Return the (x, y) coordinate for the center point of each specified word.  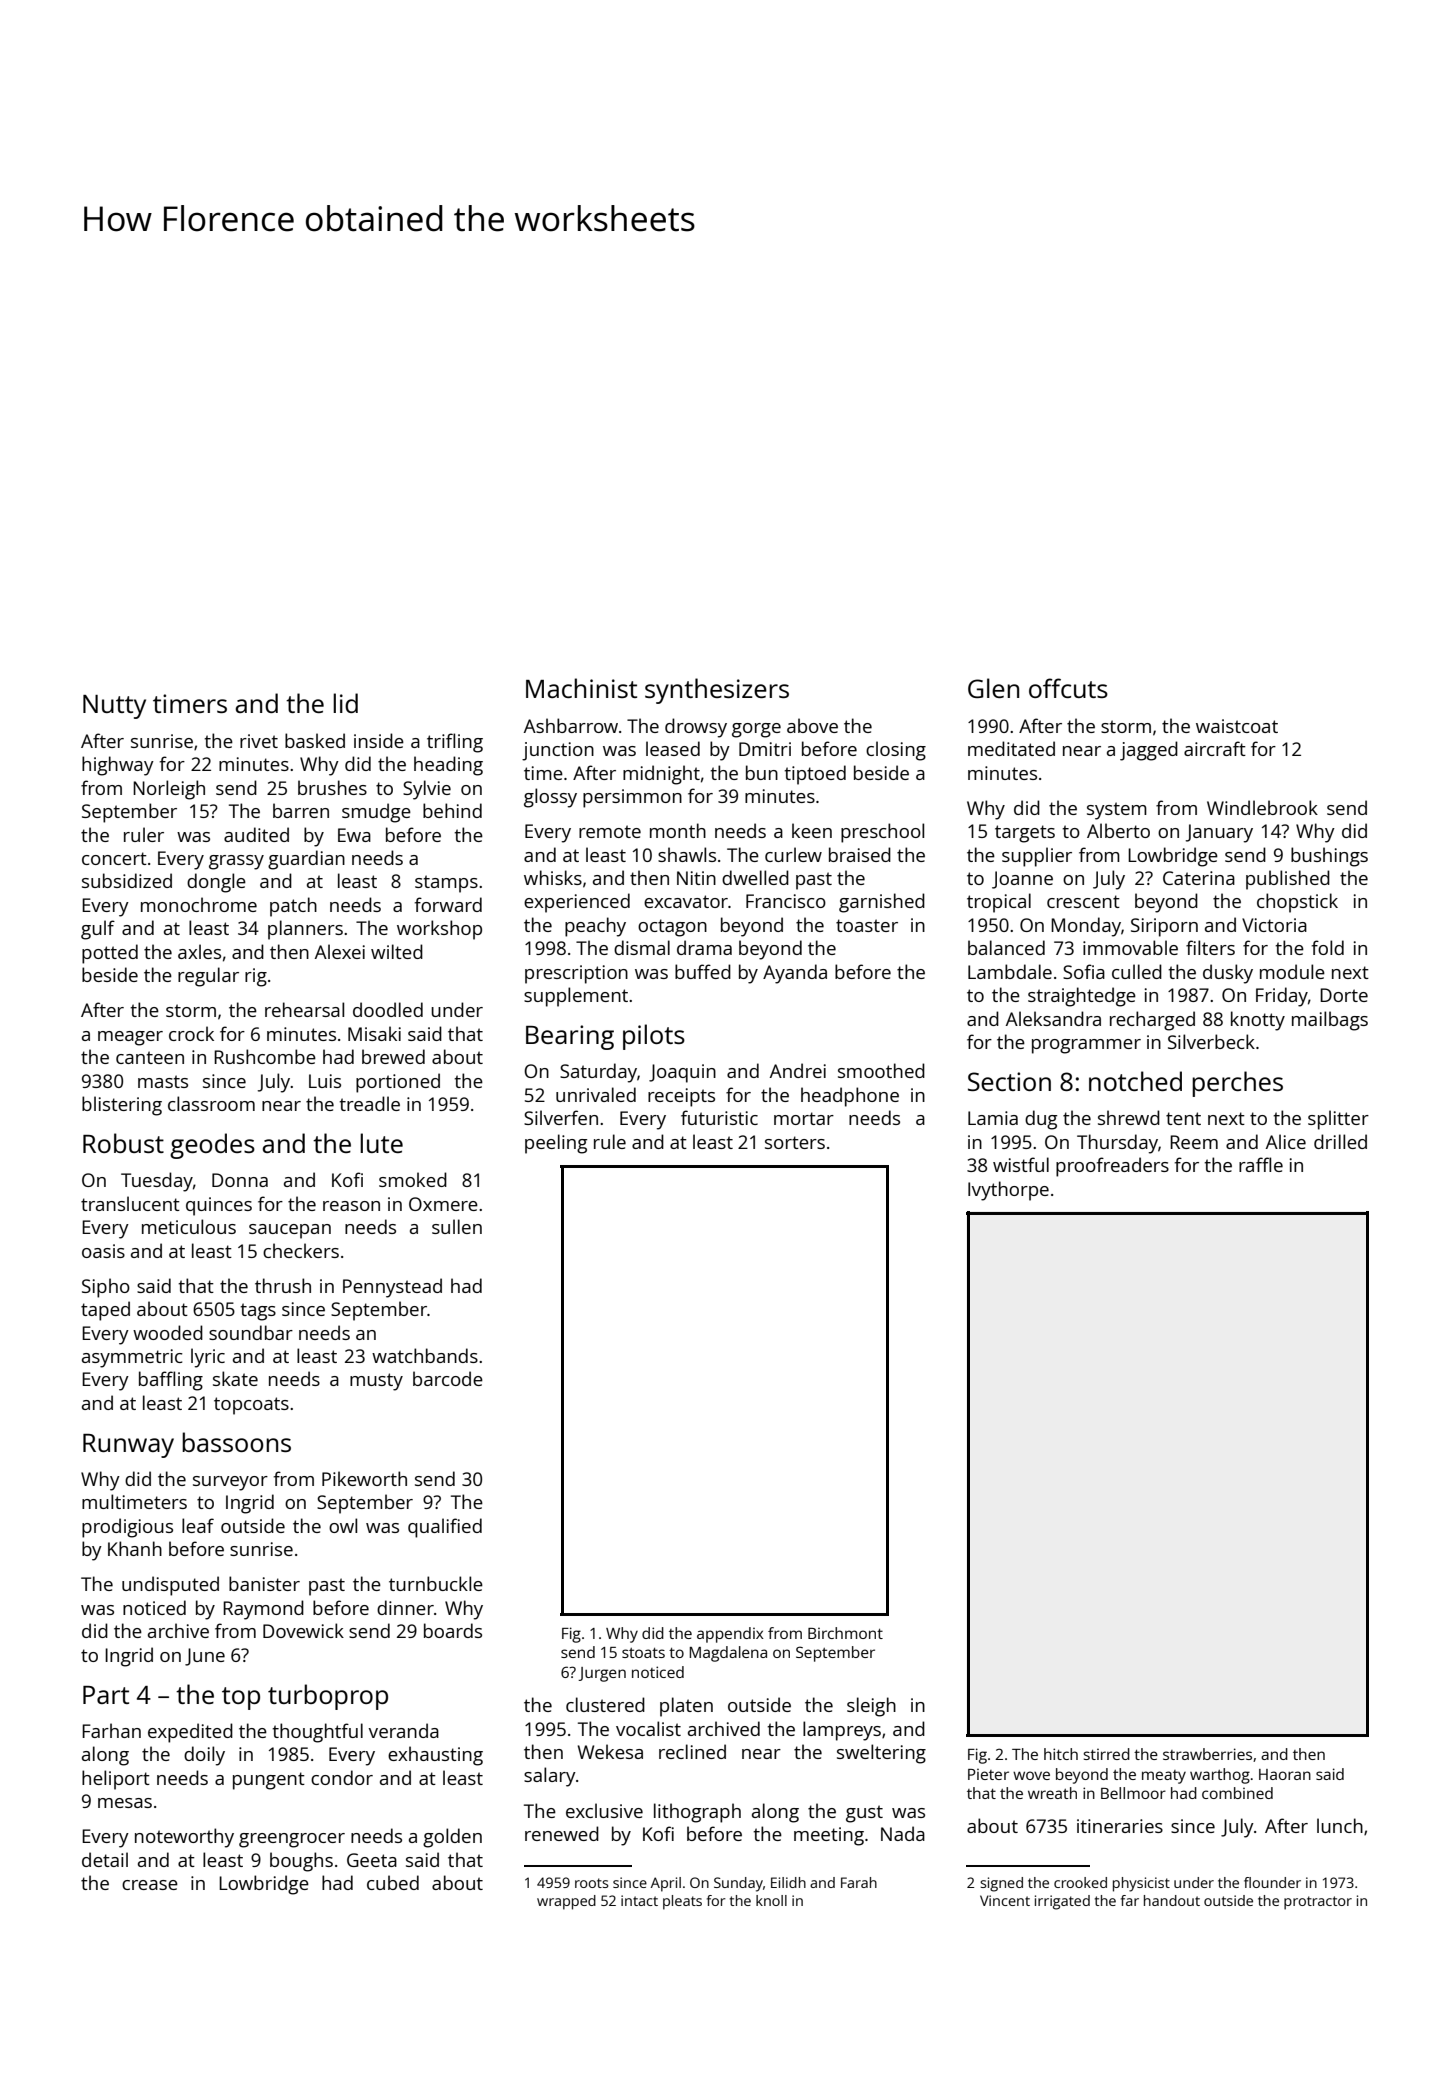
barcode (448, 1378)
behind (452, 810)
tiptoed (815, 775)
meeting (829, 1836)
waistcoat (1237, 726)
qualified (445, 1528)
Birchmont (845, 1633)
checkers (301, 1250)
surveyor (230, 1483)
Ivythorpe (1008, 1191)
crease (150, 1885)
